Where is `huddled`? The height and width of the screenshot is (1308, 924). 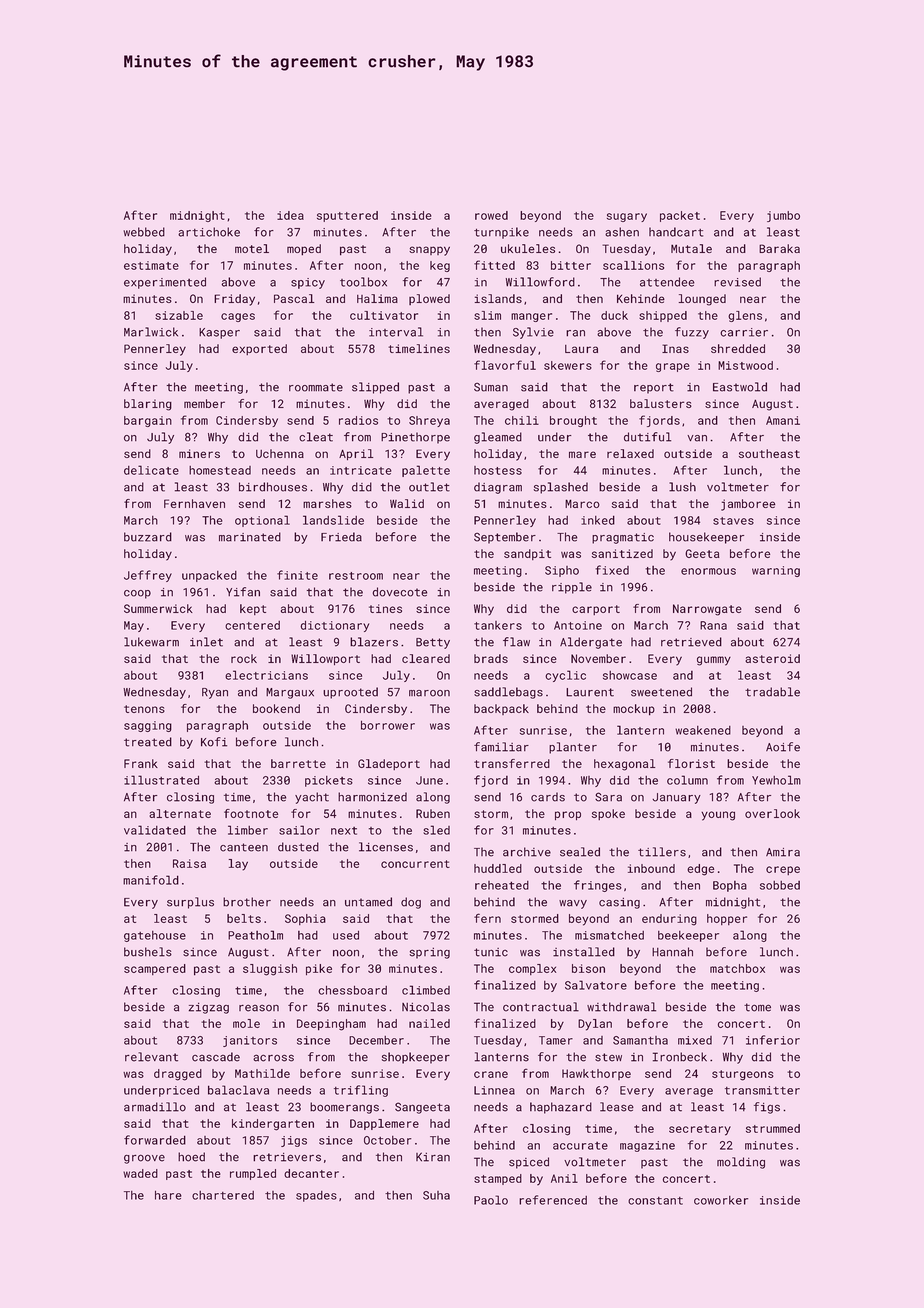 huddled is located at coordinates (498, 868).
